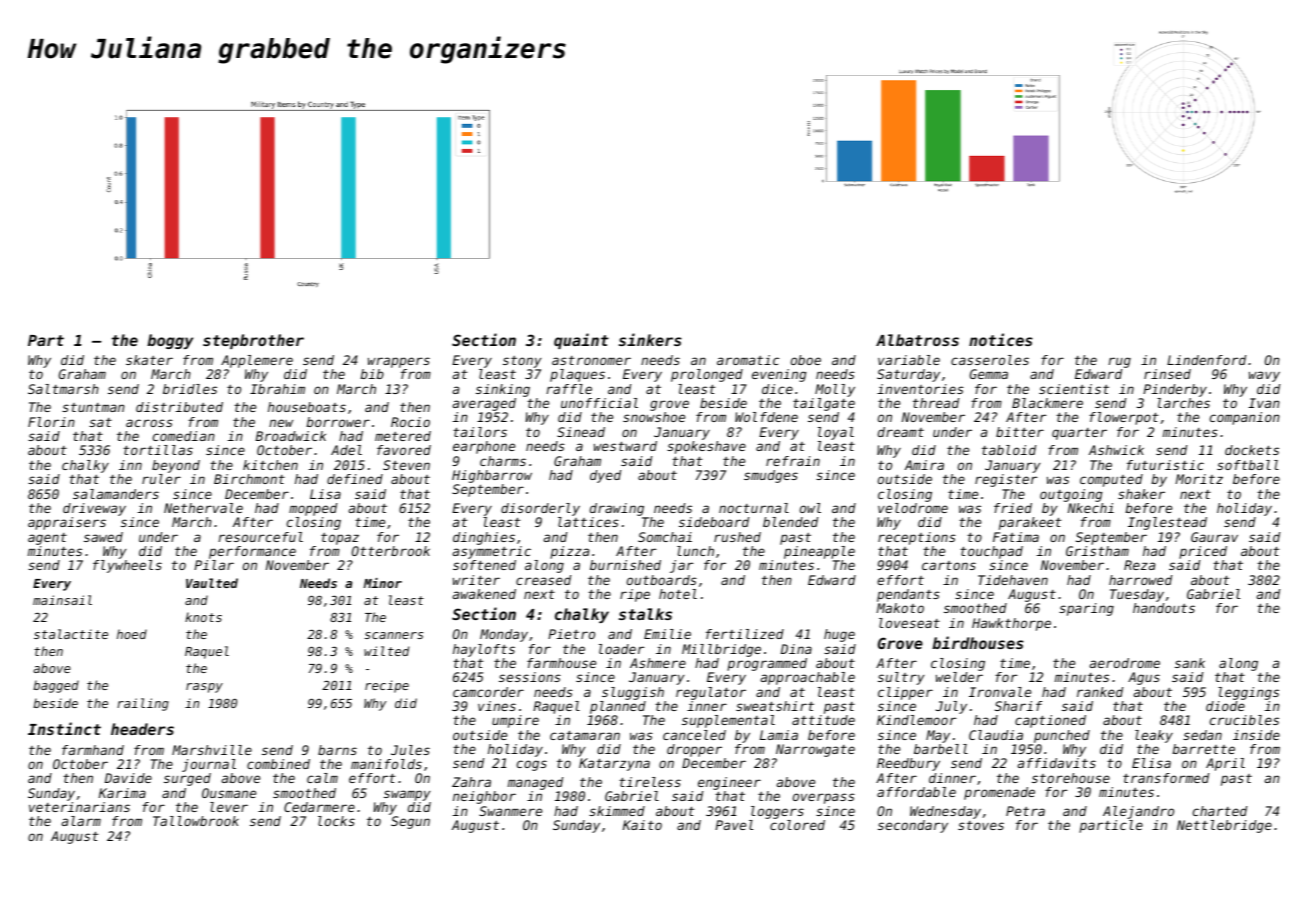 The height and width of the image is (924, 1308). What do you see at coordinates (917, 340) in the image?
I see `Albatross` at bounding box center [917, 340].
